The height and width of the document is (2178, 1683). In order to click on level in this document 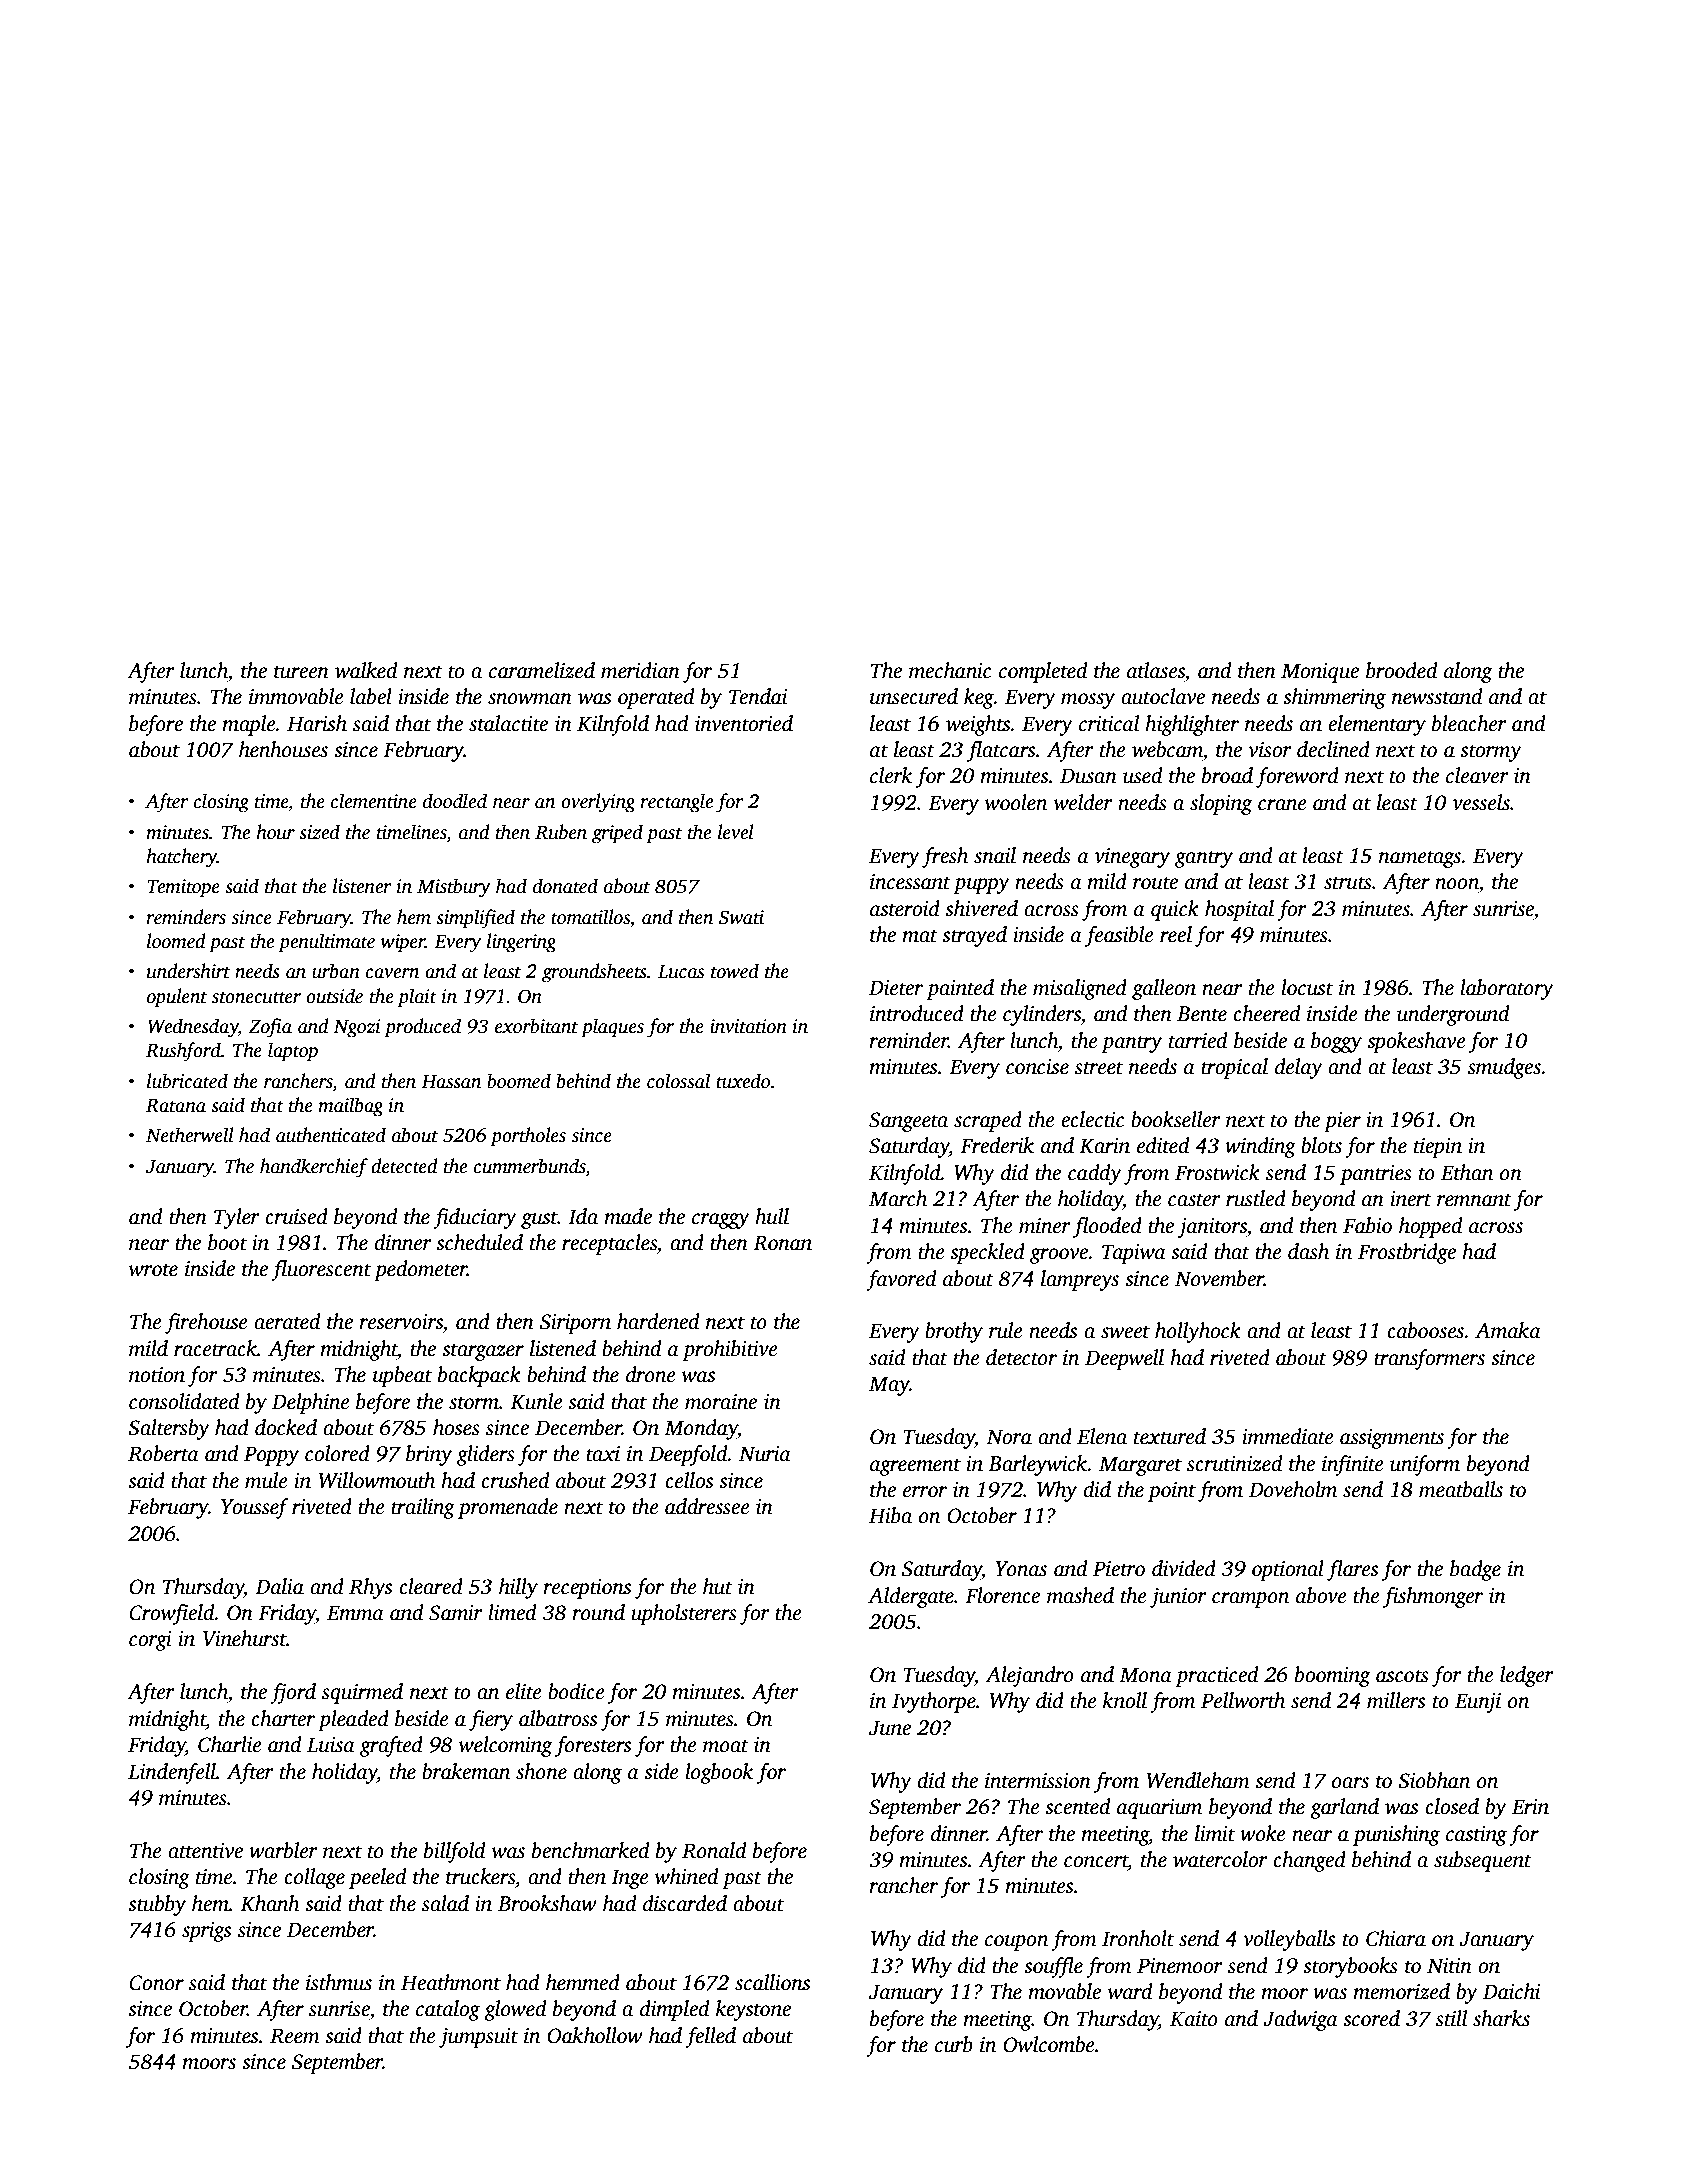, I will do `click(736, 832)`.
